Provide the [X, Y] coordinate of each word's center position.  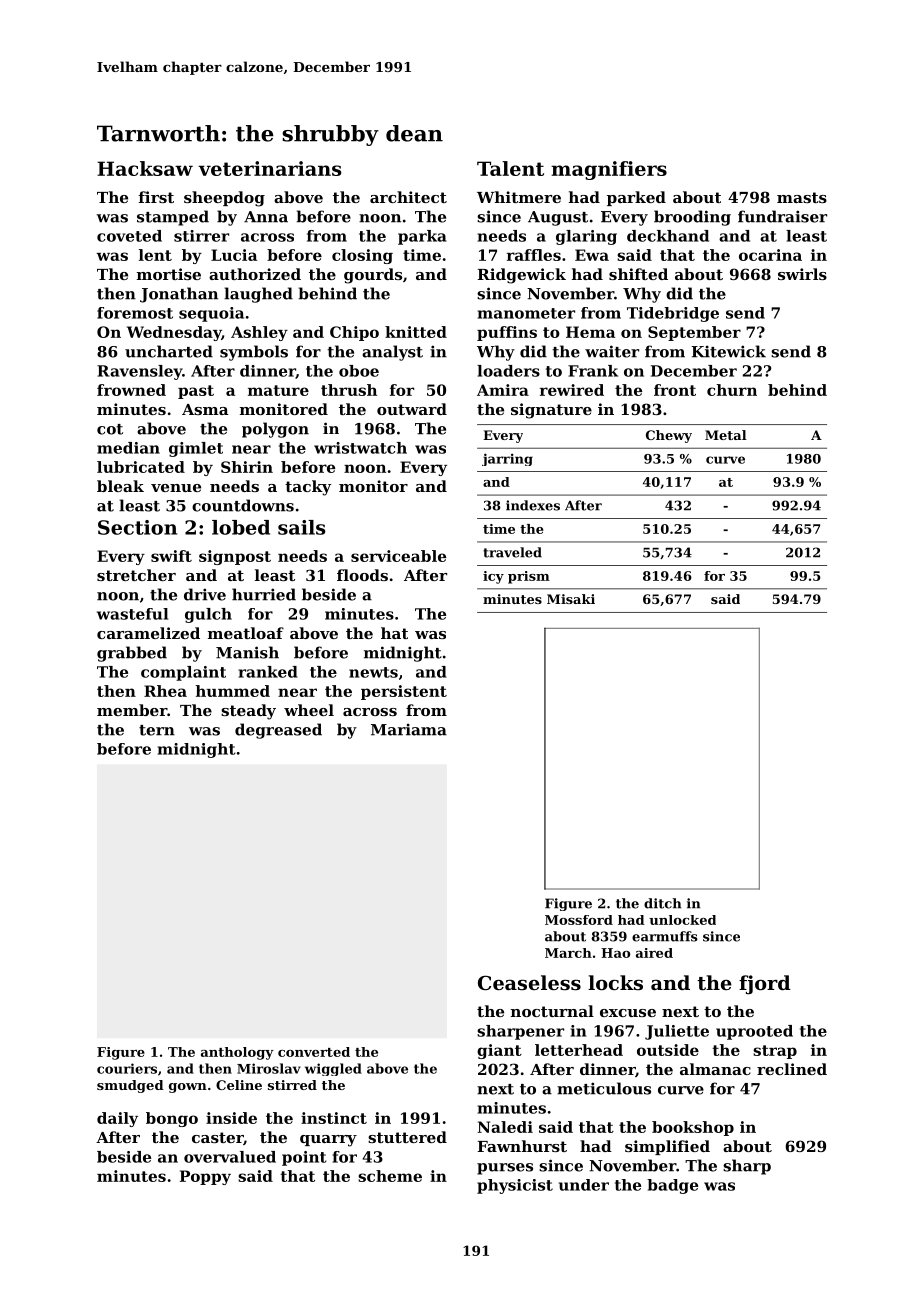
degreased [278, 731]
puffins [507, 333]
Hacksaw [145, 168]
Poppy [205, 1177]
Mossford [579, 920]
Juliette [677, 1032]
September [694, 333]
